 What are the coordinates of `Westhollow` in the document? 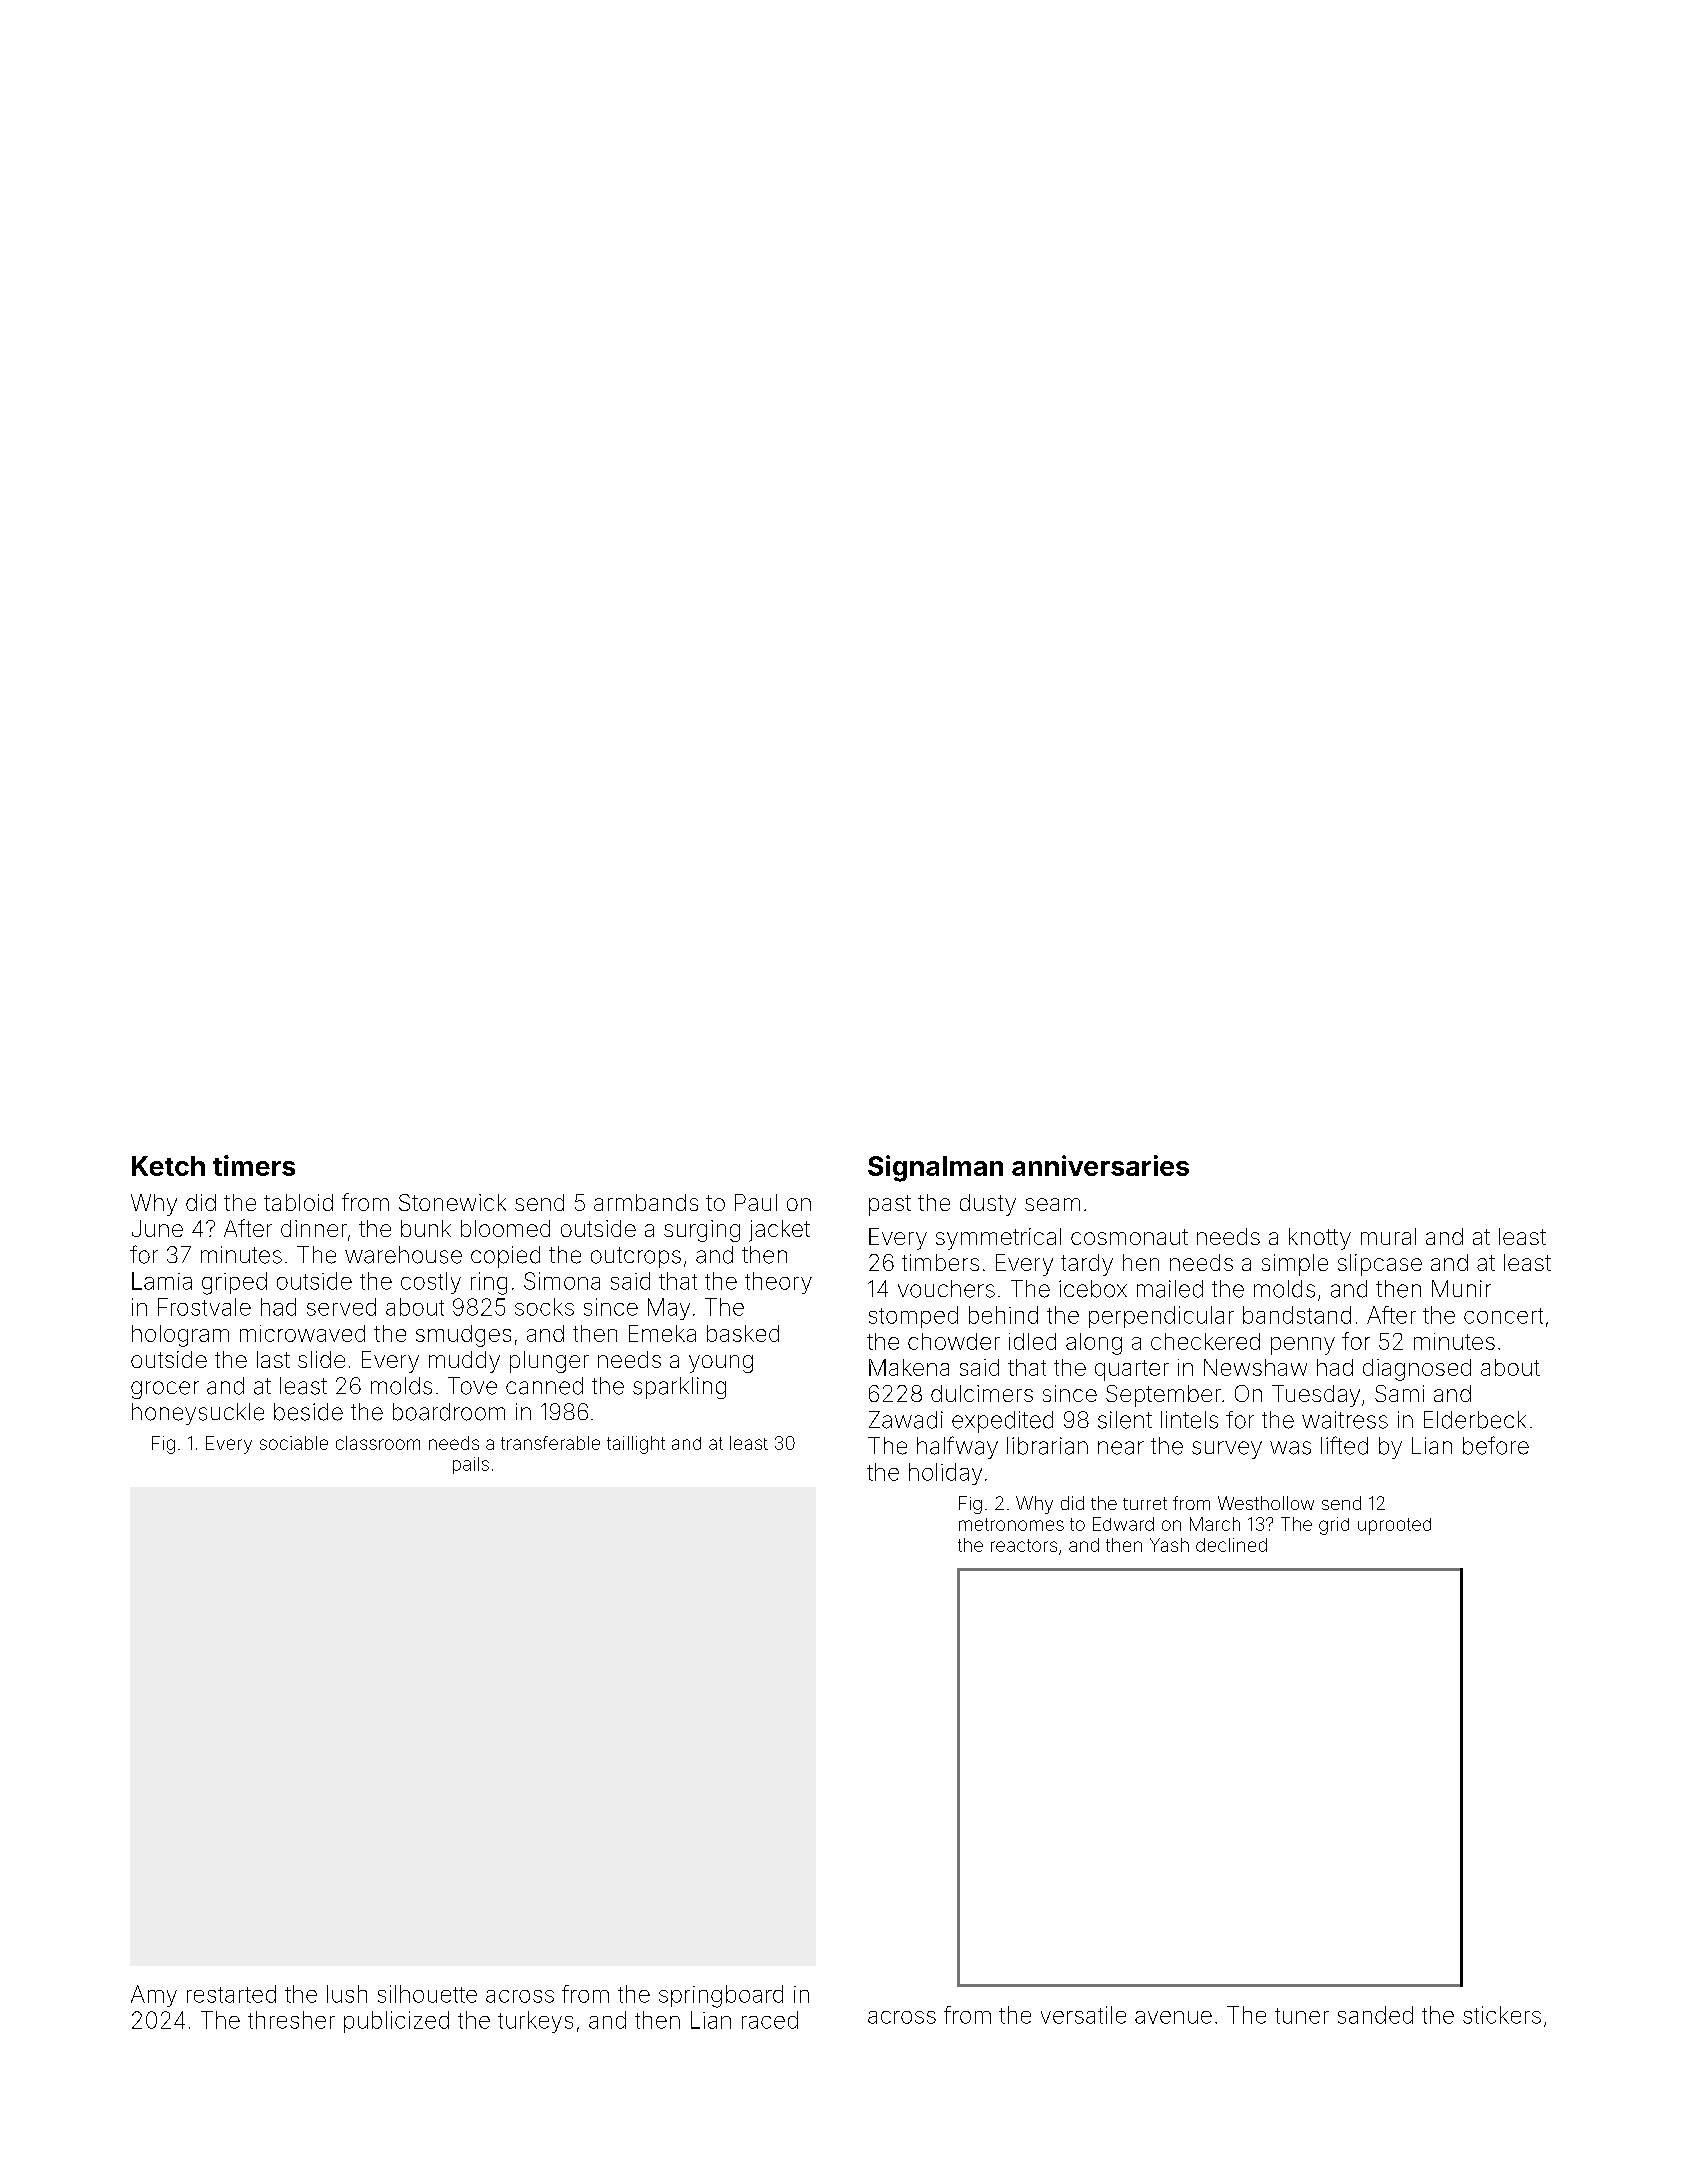 It's located at (1266, 1503).
